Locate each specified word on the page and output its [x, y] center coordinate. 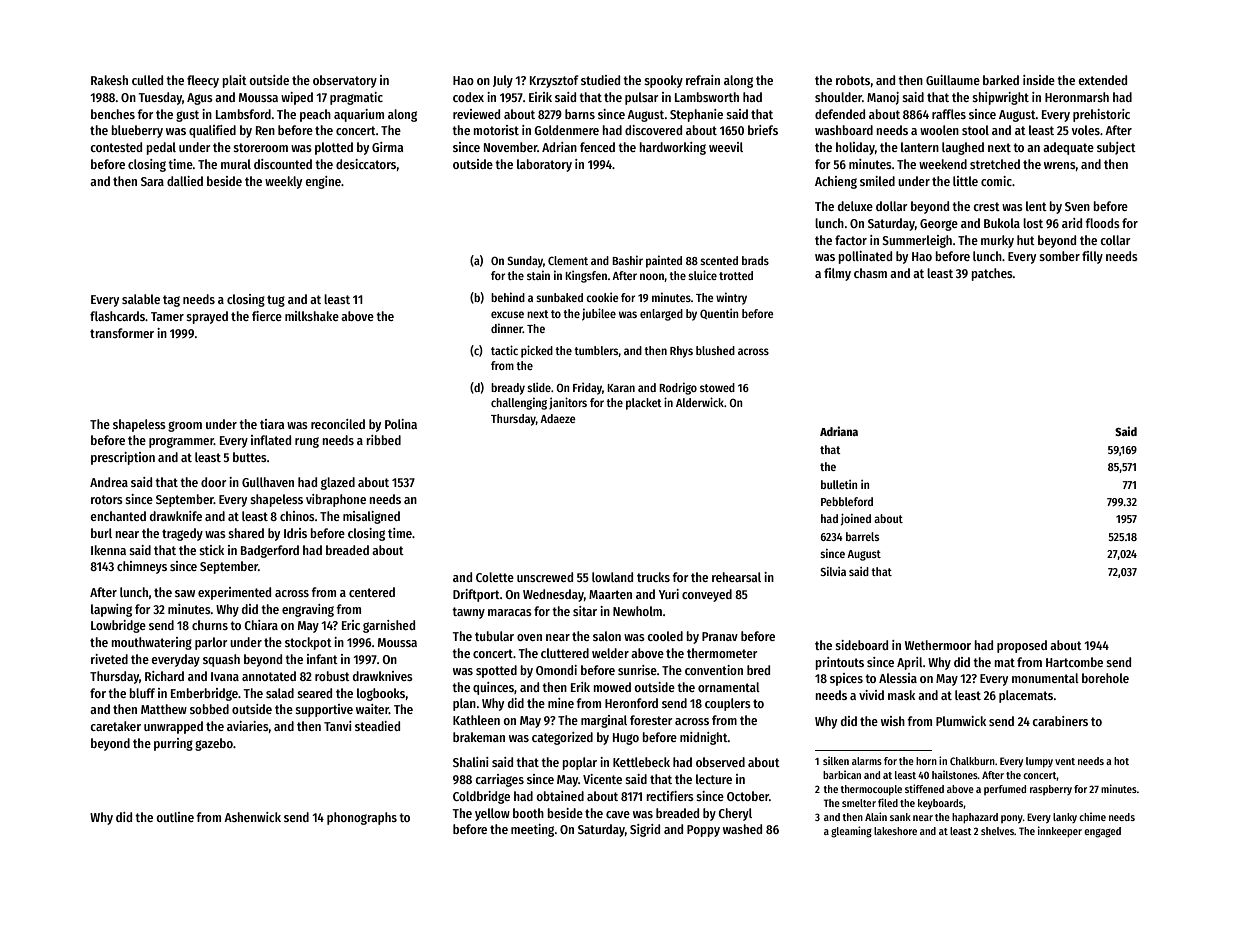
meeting [533, 830]
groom [185, 426]
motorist [496, 130]
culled [147, 80]
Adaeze [558, 418]
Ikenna [108, 550]
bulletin [839, 484]
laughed [963, 148]
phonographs [362, 818]
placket [644, 404]
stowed [717, 387]
